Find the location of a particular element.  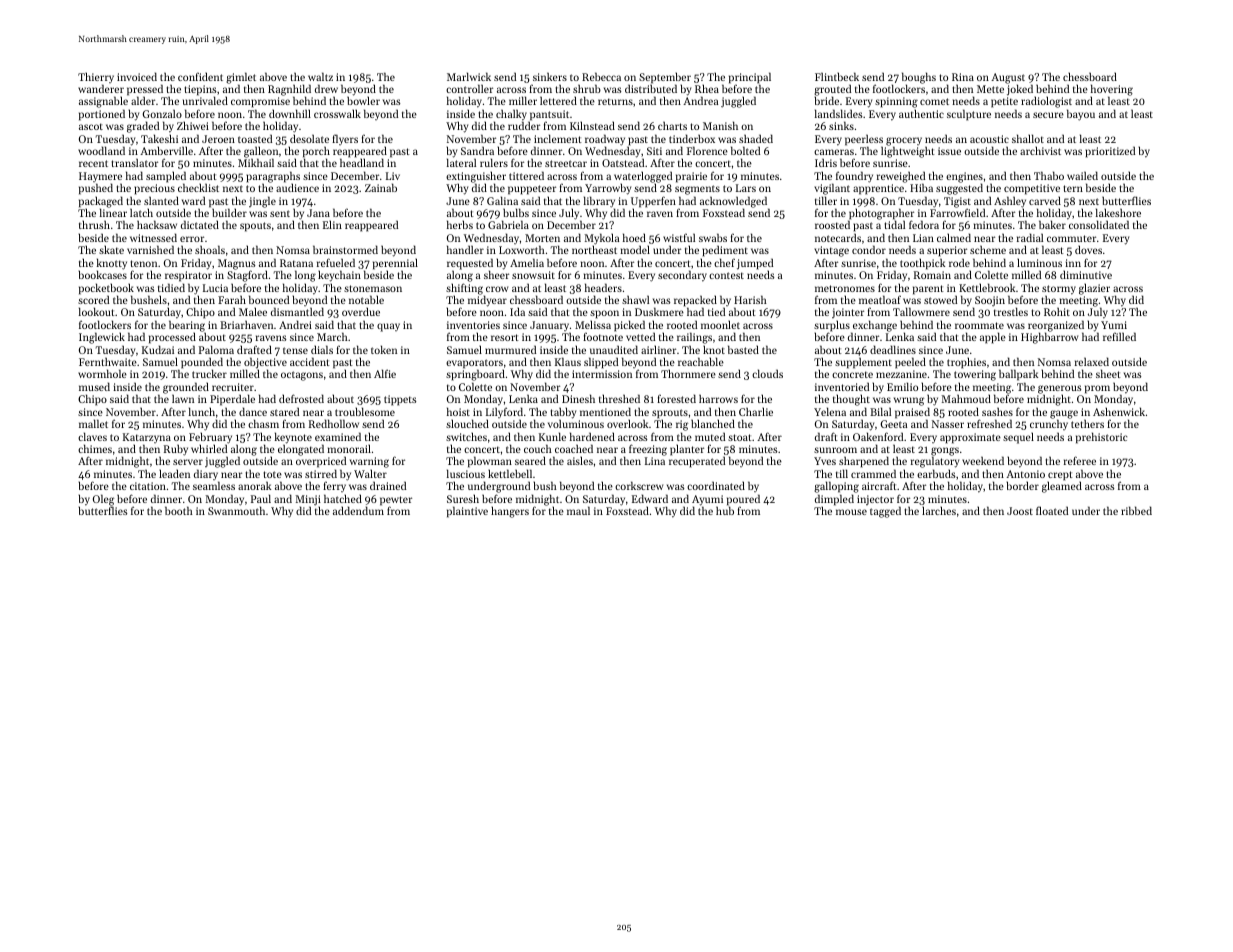

ribbed is located at coordinates (1136, 510).
